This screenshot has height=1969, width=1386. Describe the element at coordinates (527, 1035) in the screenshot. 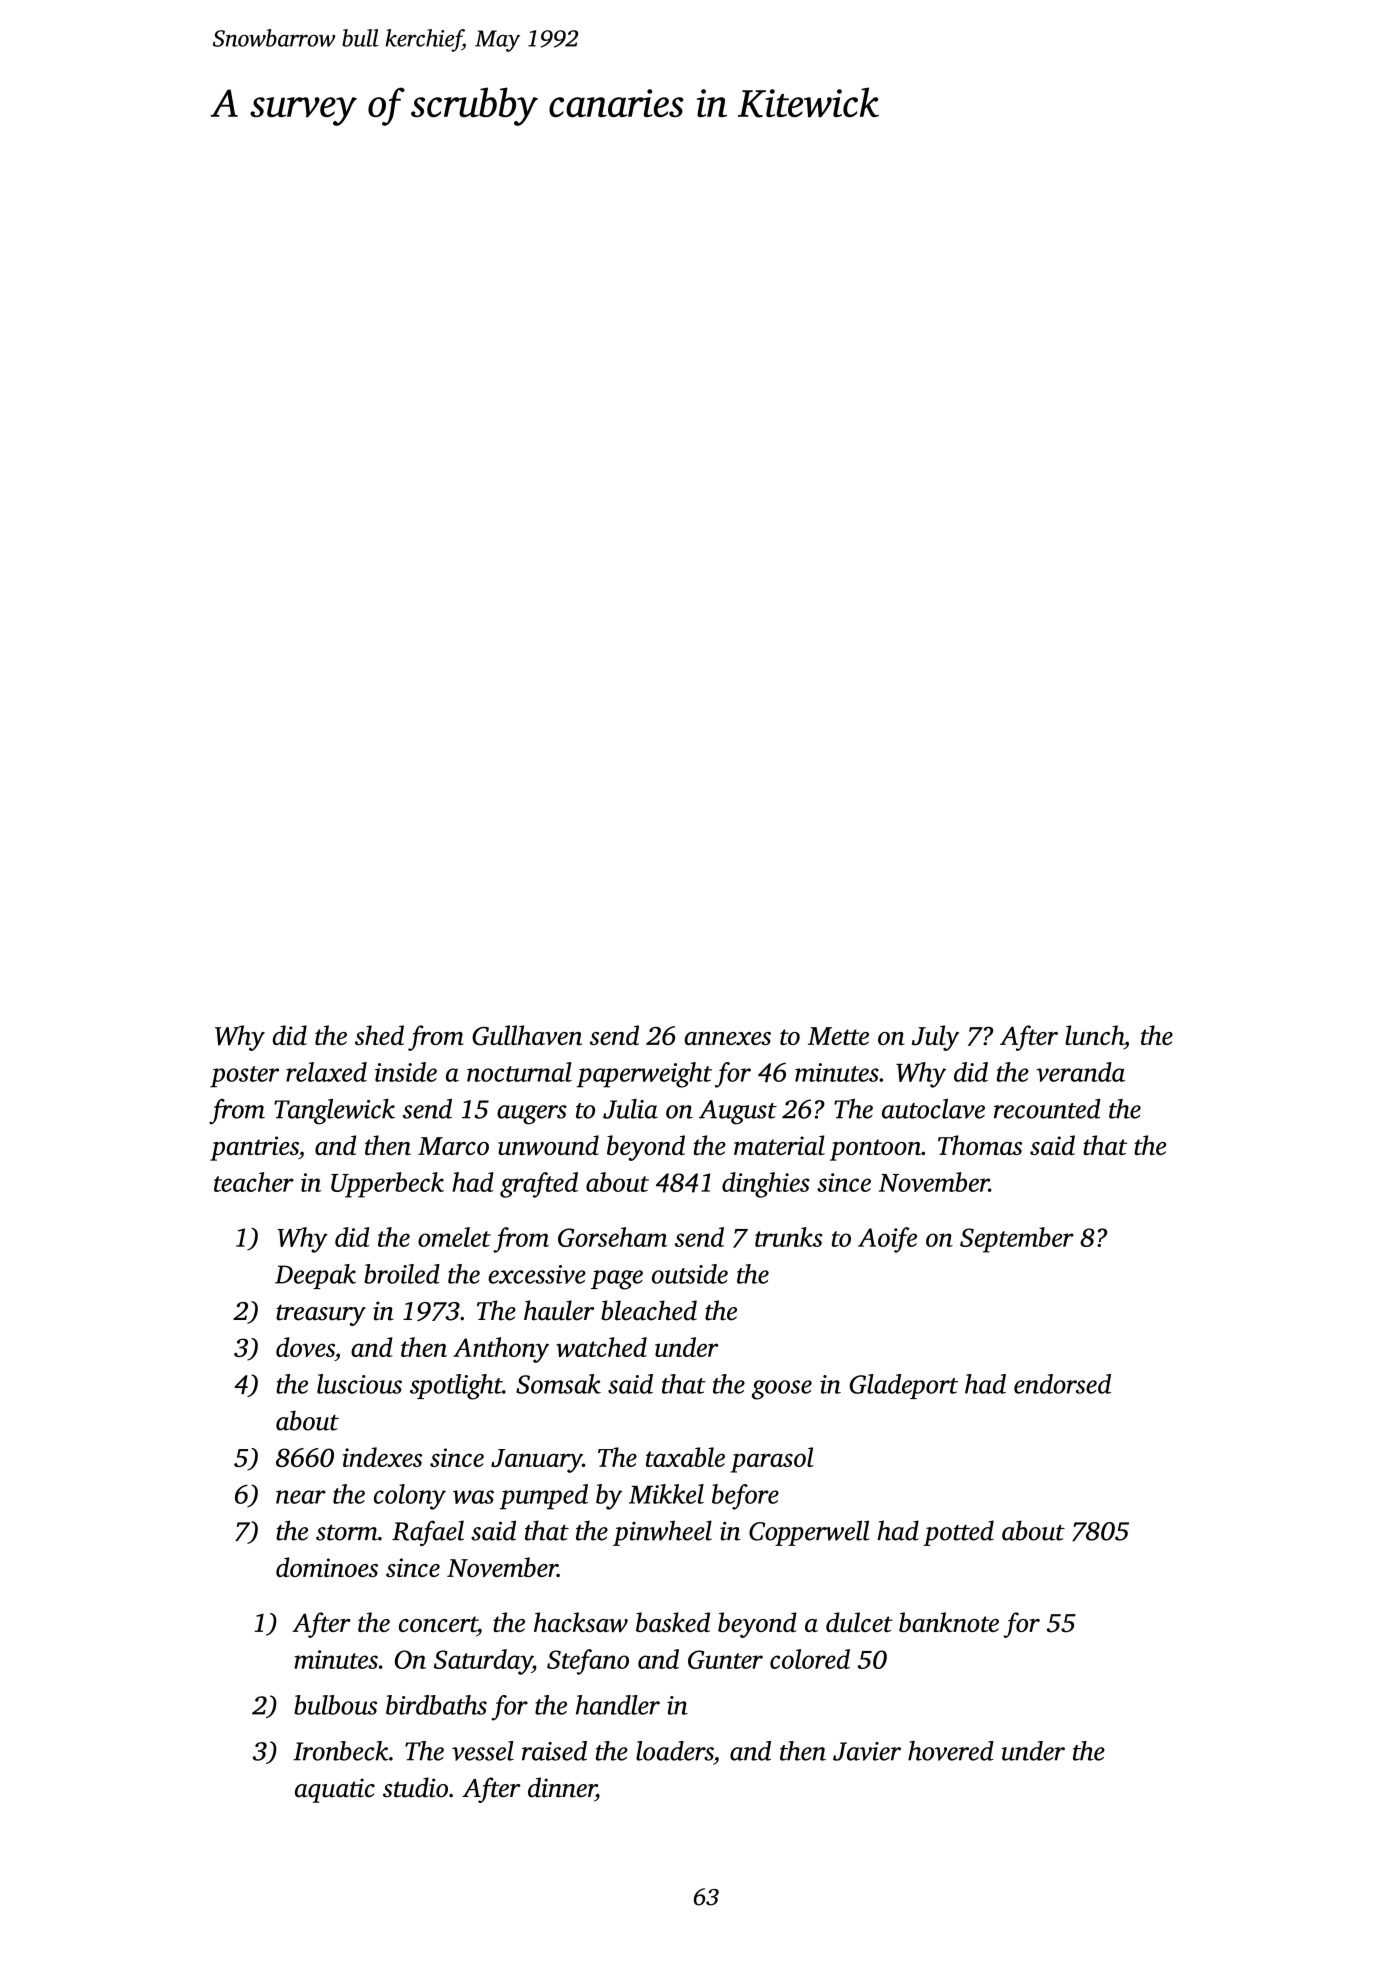

I see `Gullhaven` at that location.
